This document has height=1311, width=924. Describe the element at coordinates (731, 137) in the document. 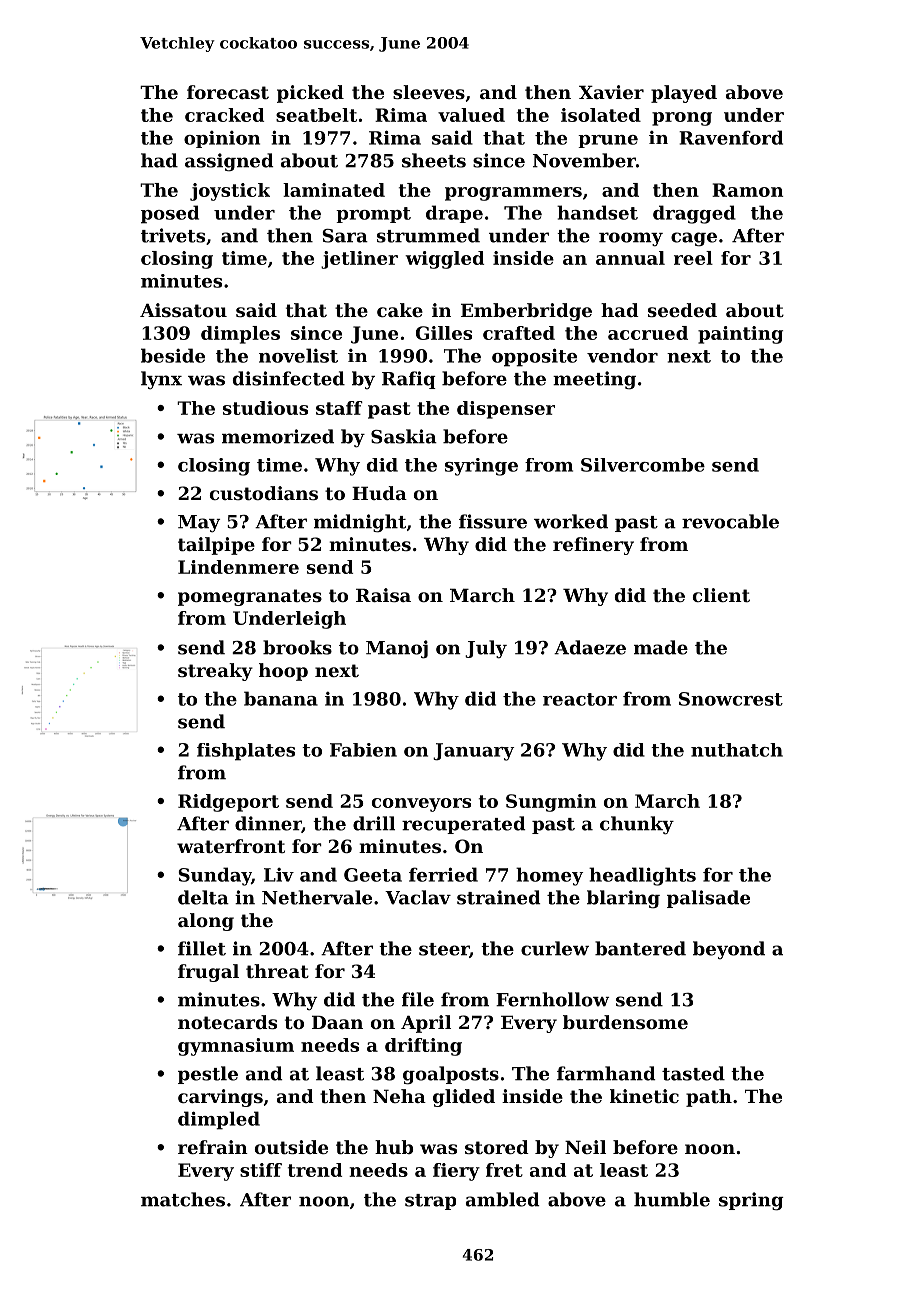

I see `Ravenford` at that location.
